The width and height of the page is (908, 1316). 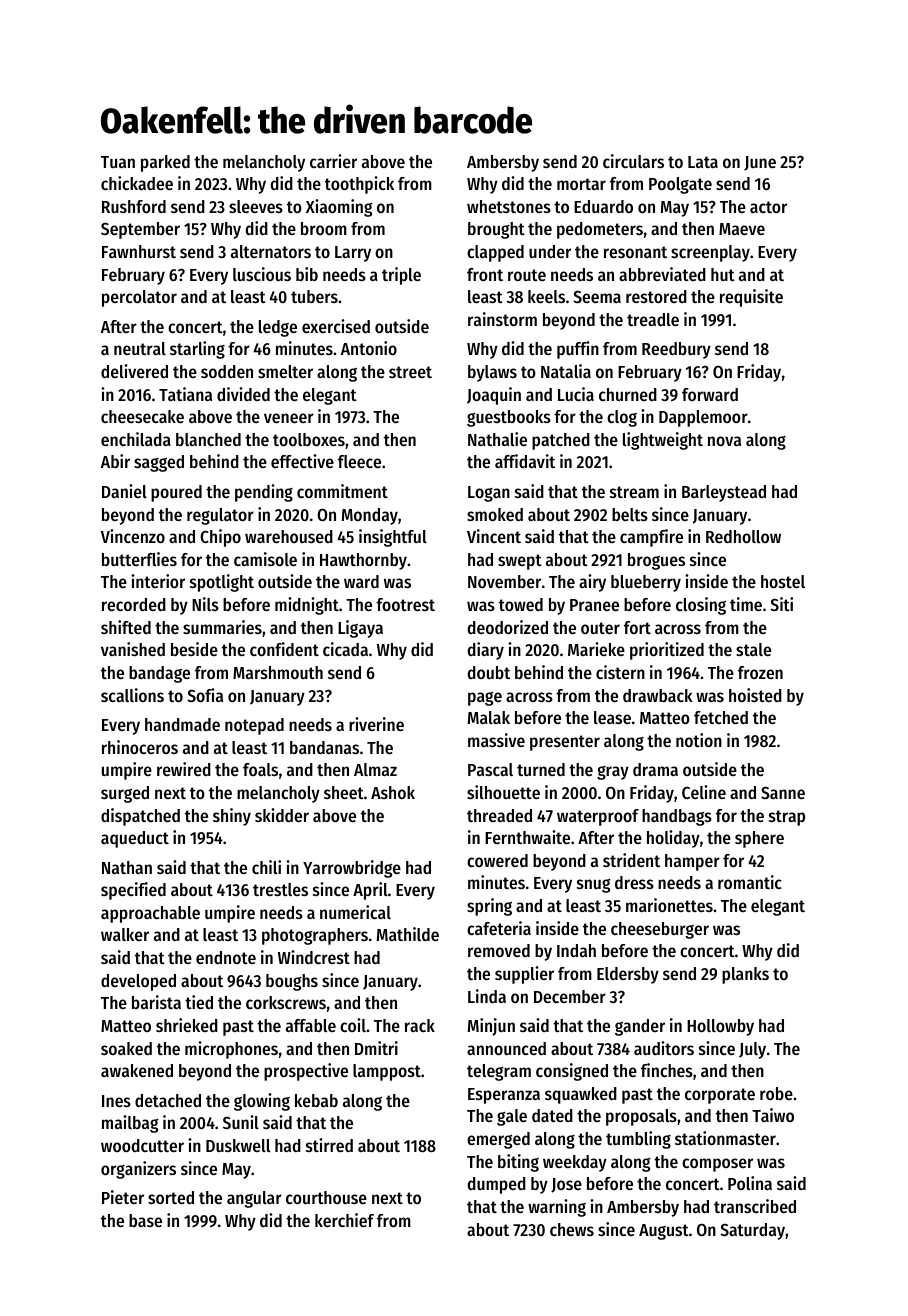 I want to click on page, so click(x=485, y=699).
